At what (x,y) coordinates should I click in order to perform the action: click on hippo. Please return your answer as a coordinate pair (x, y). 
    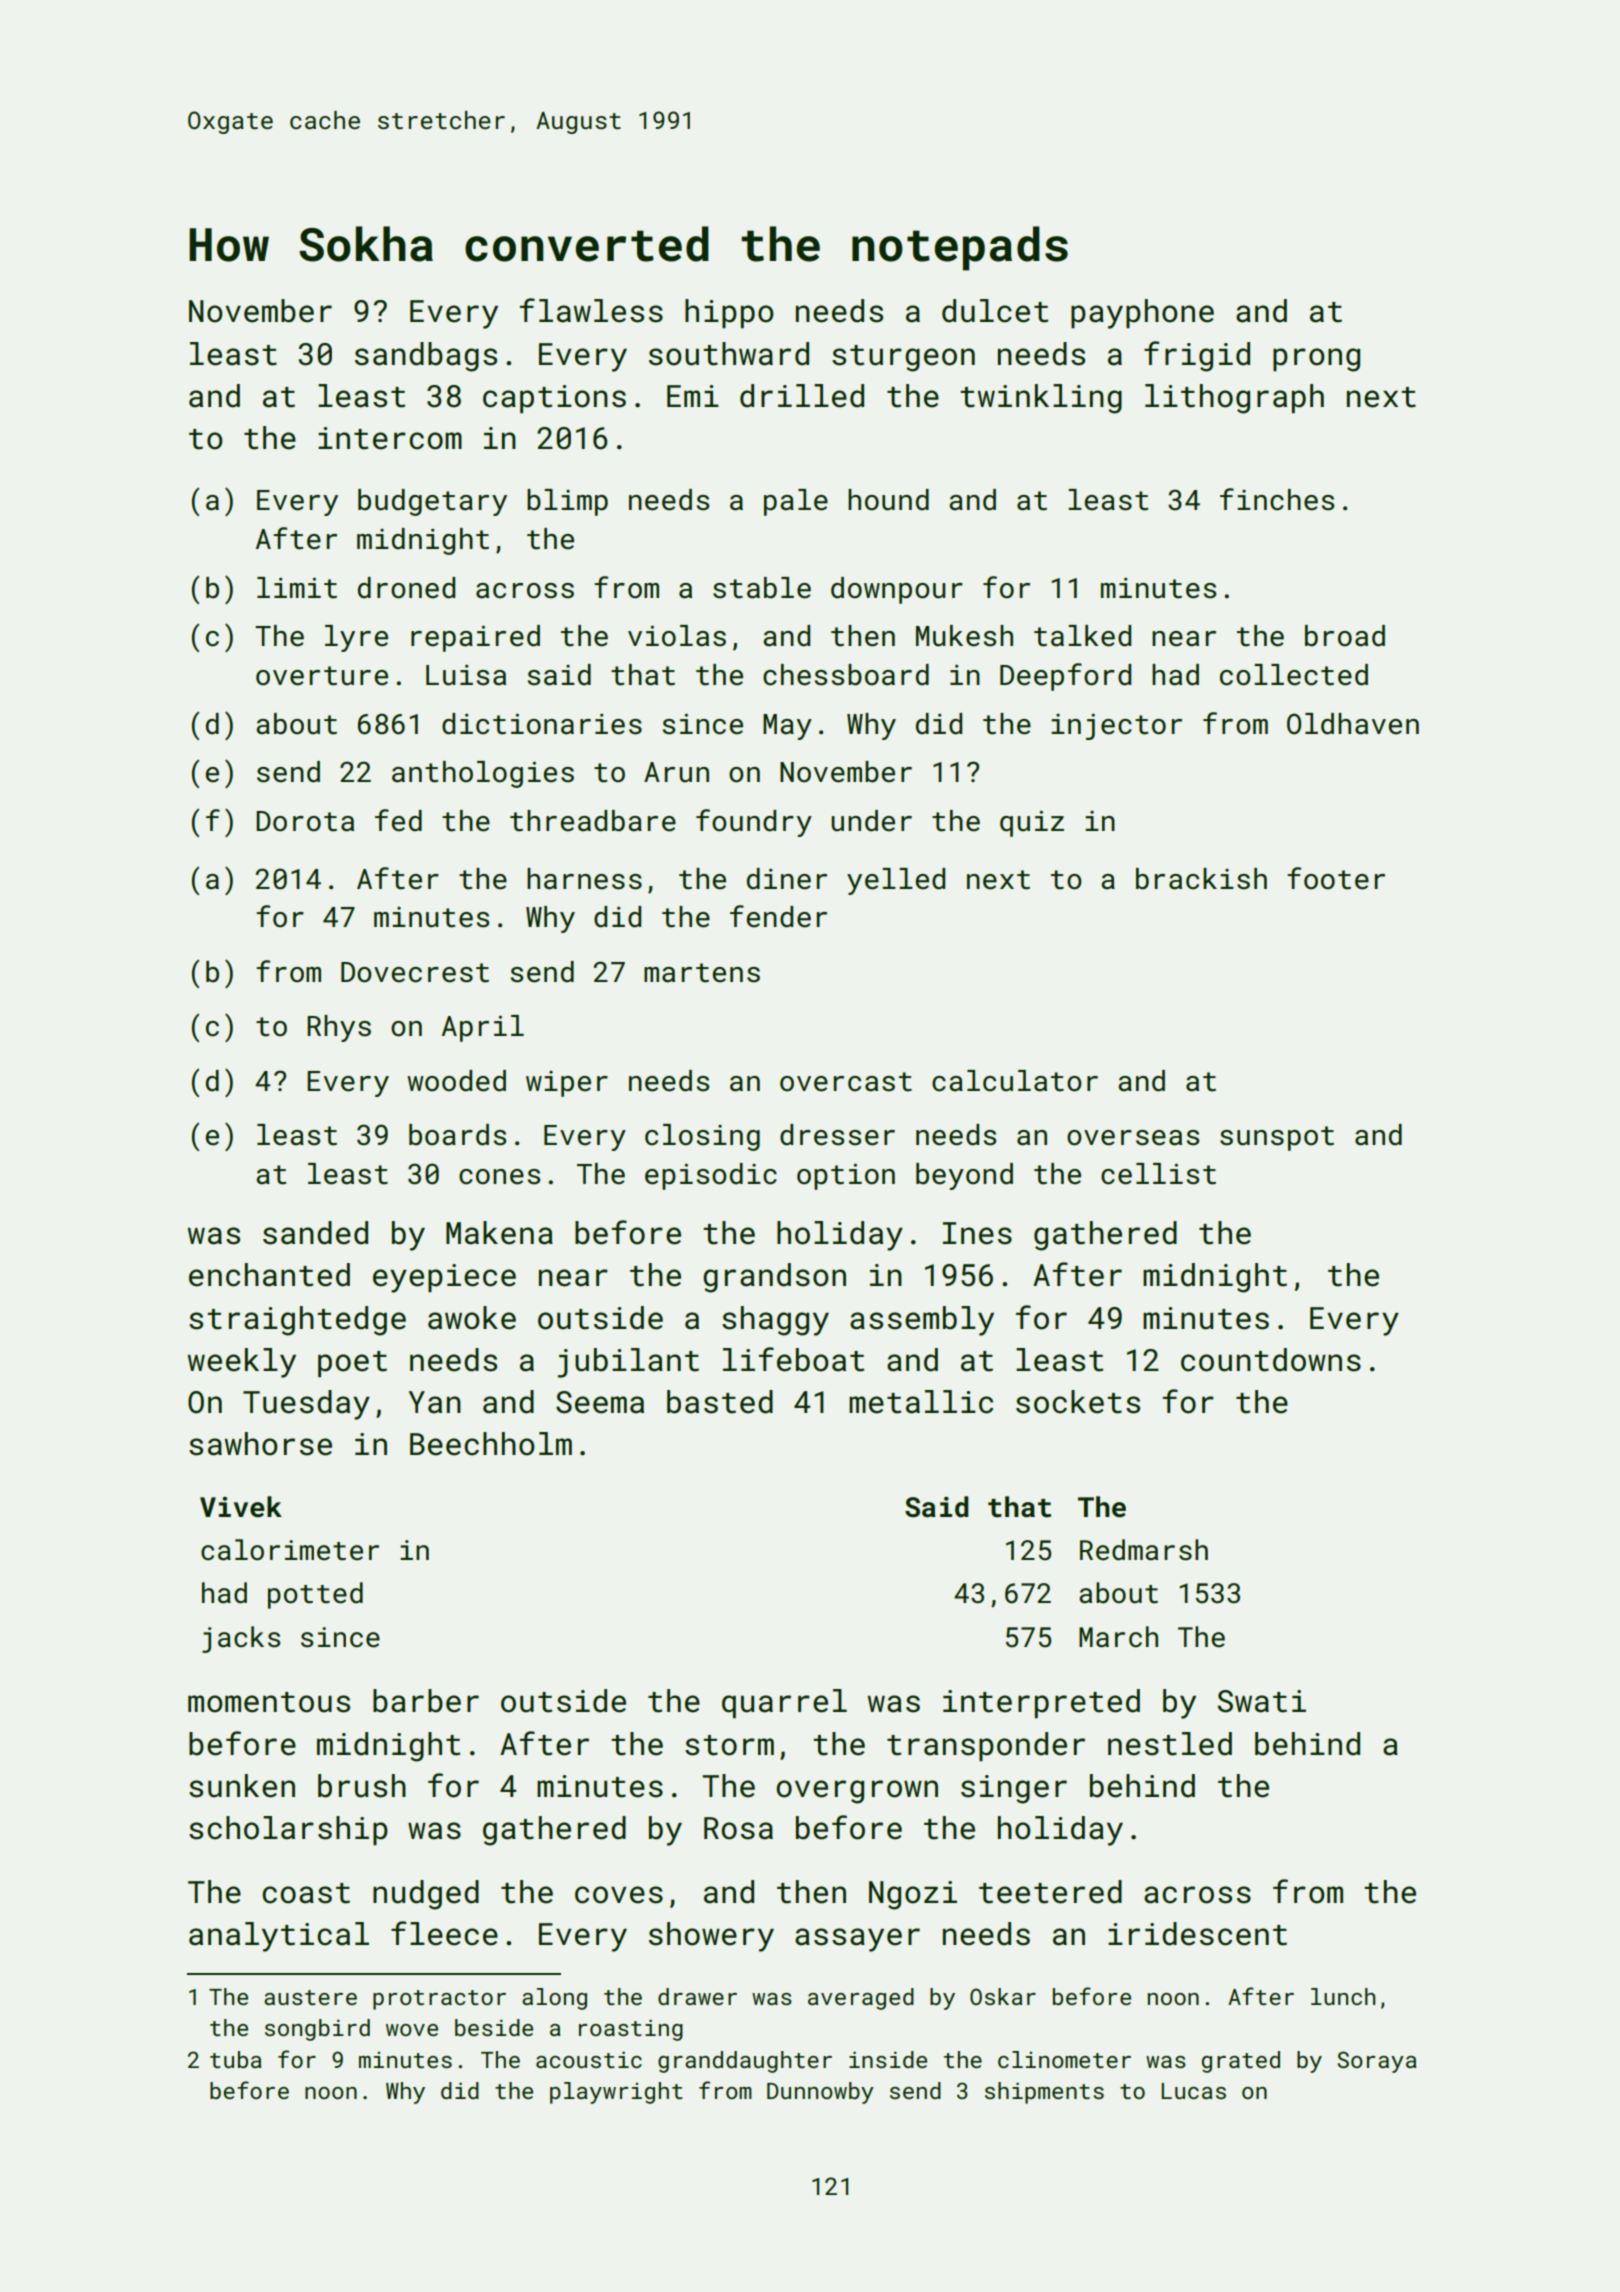
    Looking at the image, I should click on (729, 314).
